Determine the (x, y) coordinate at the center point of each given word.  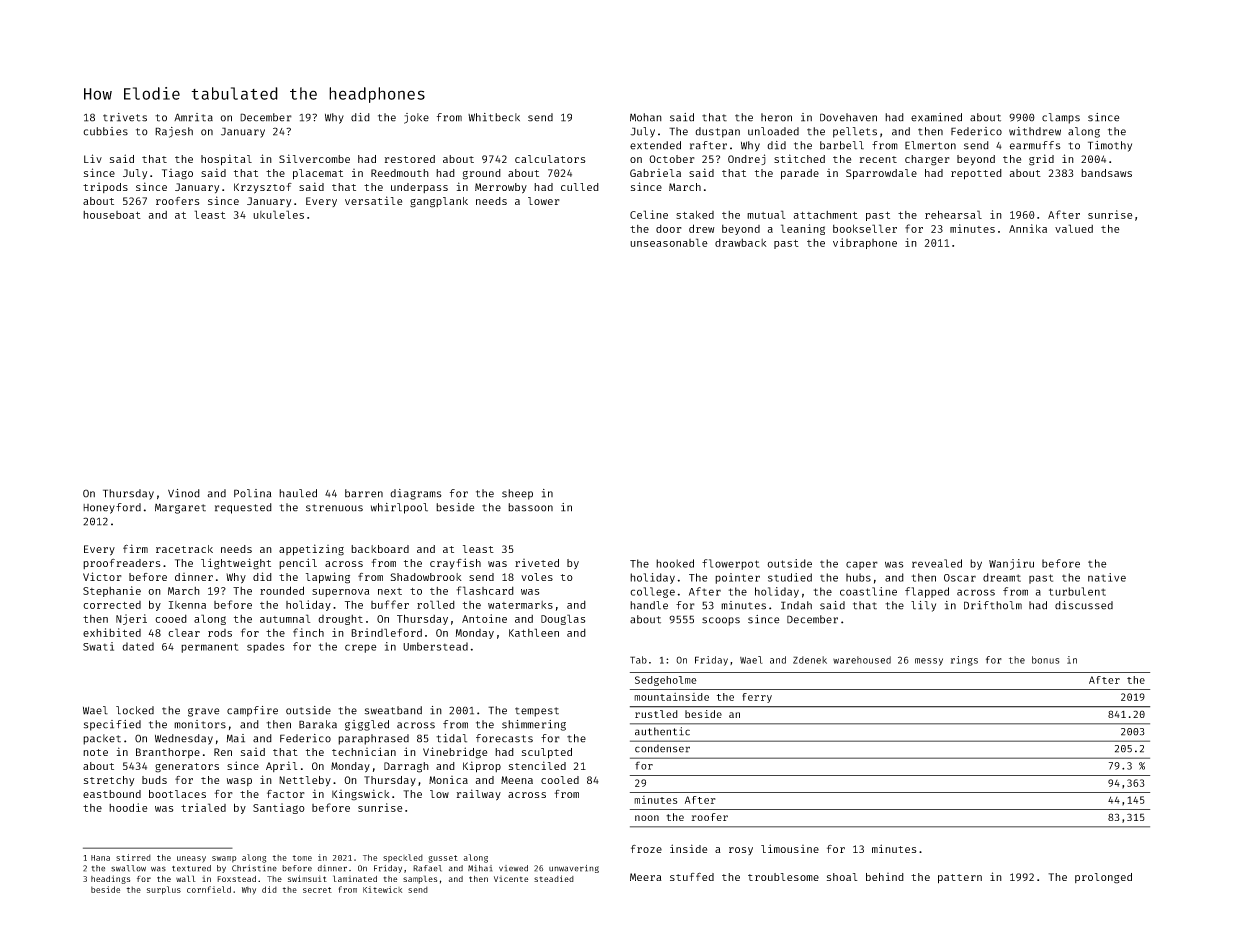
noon (647, 818)
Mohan (646, 117)
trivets (125, 117)
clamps (1061, 118)
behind (885, 877)
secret (317, 890)
